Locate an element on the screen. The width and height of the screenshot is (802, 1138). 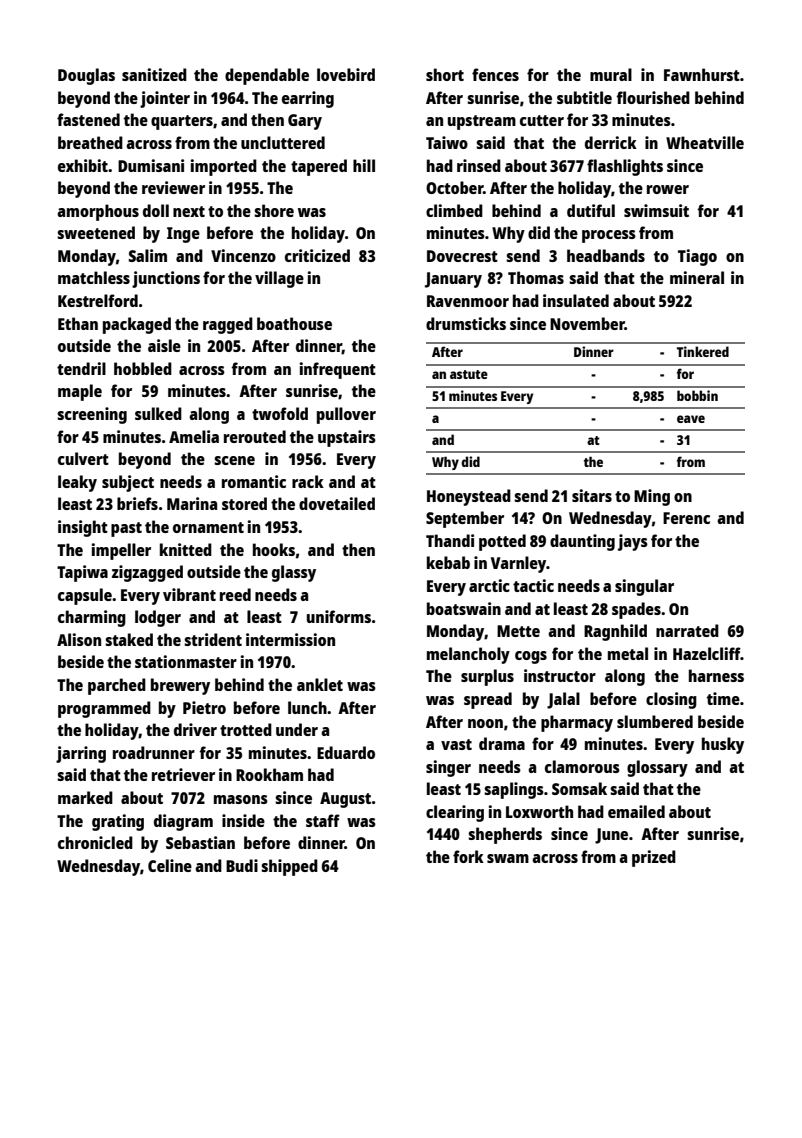
diagram is located at coordinates (183, 822).
